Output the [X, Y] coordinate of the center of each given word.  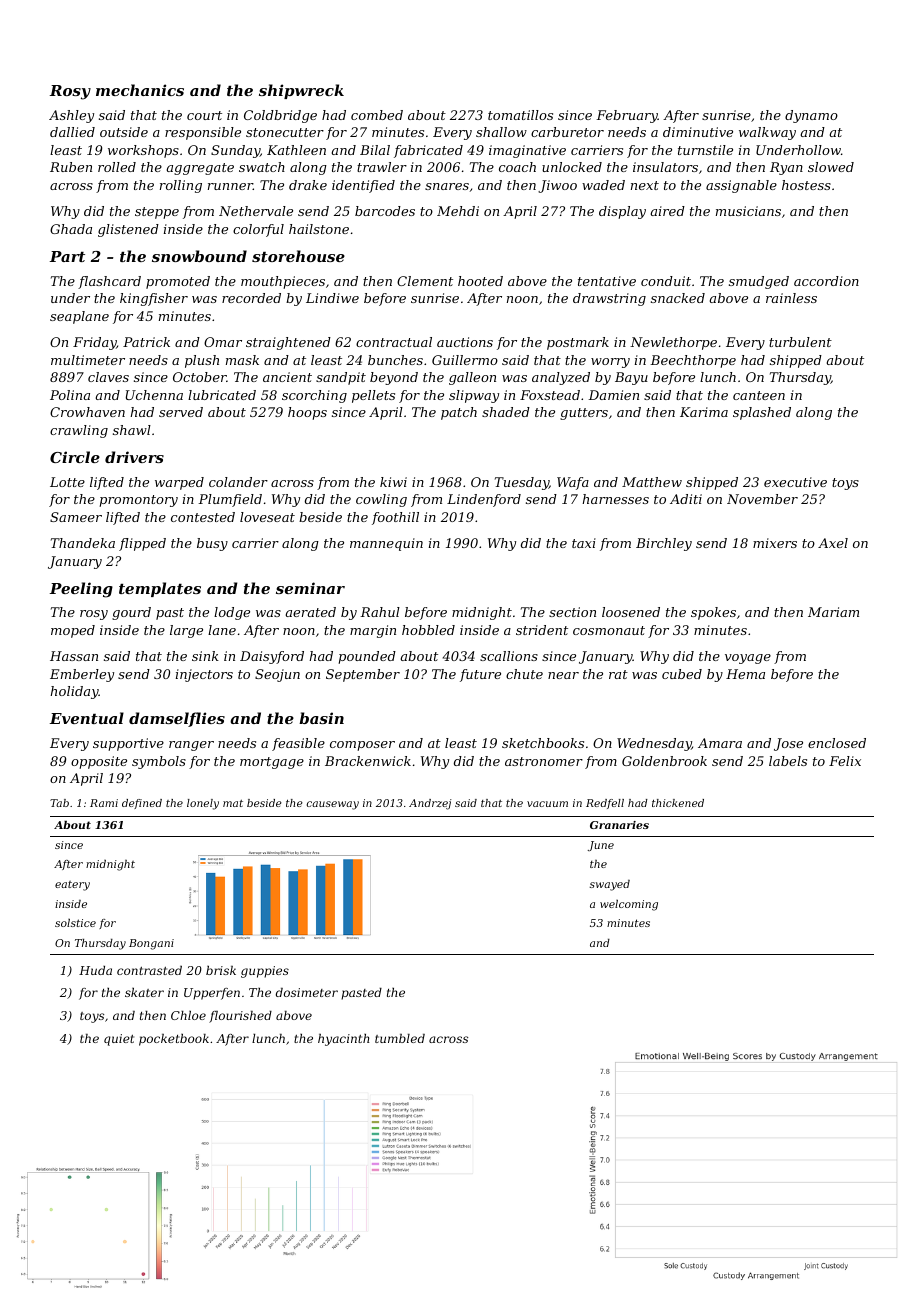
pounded [367, 657]
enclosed [837, 743]
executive [795, 482]
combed [377, 115]
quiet [119, 1040]
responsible [203, 133]
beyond [394, 378]
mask [242, 360]
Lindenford [484, 500]
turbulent [800, 342]
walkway [767, 133]
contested [203, 517]
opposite [99, 762]
